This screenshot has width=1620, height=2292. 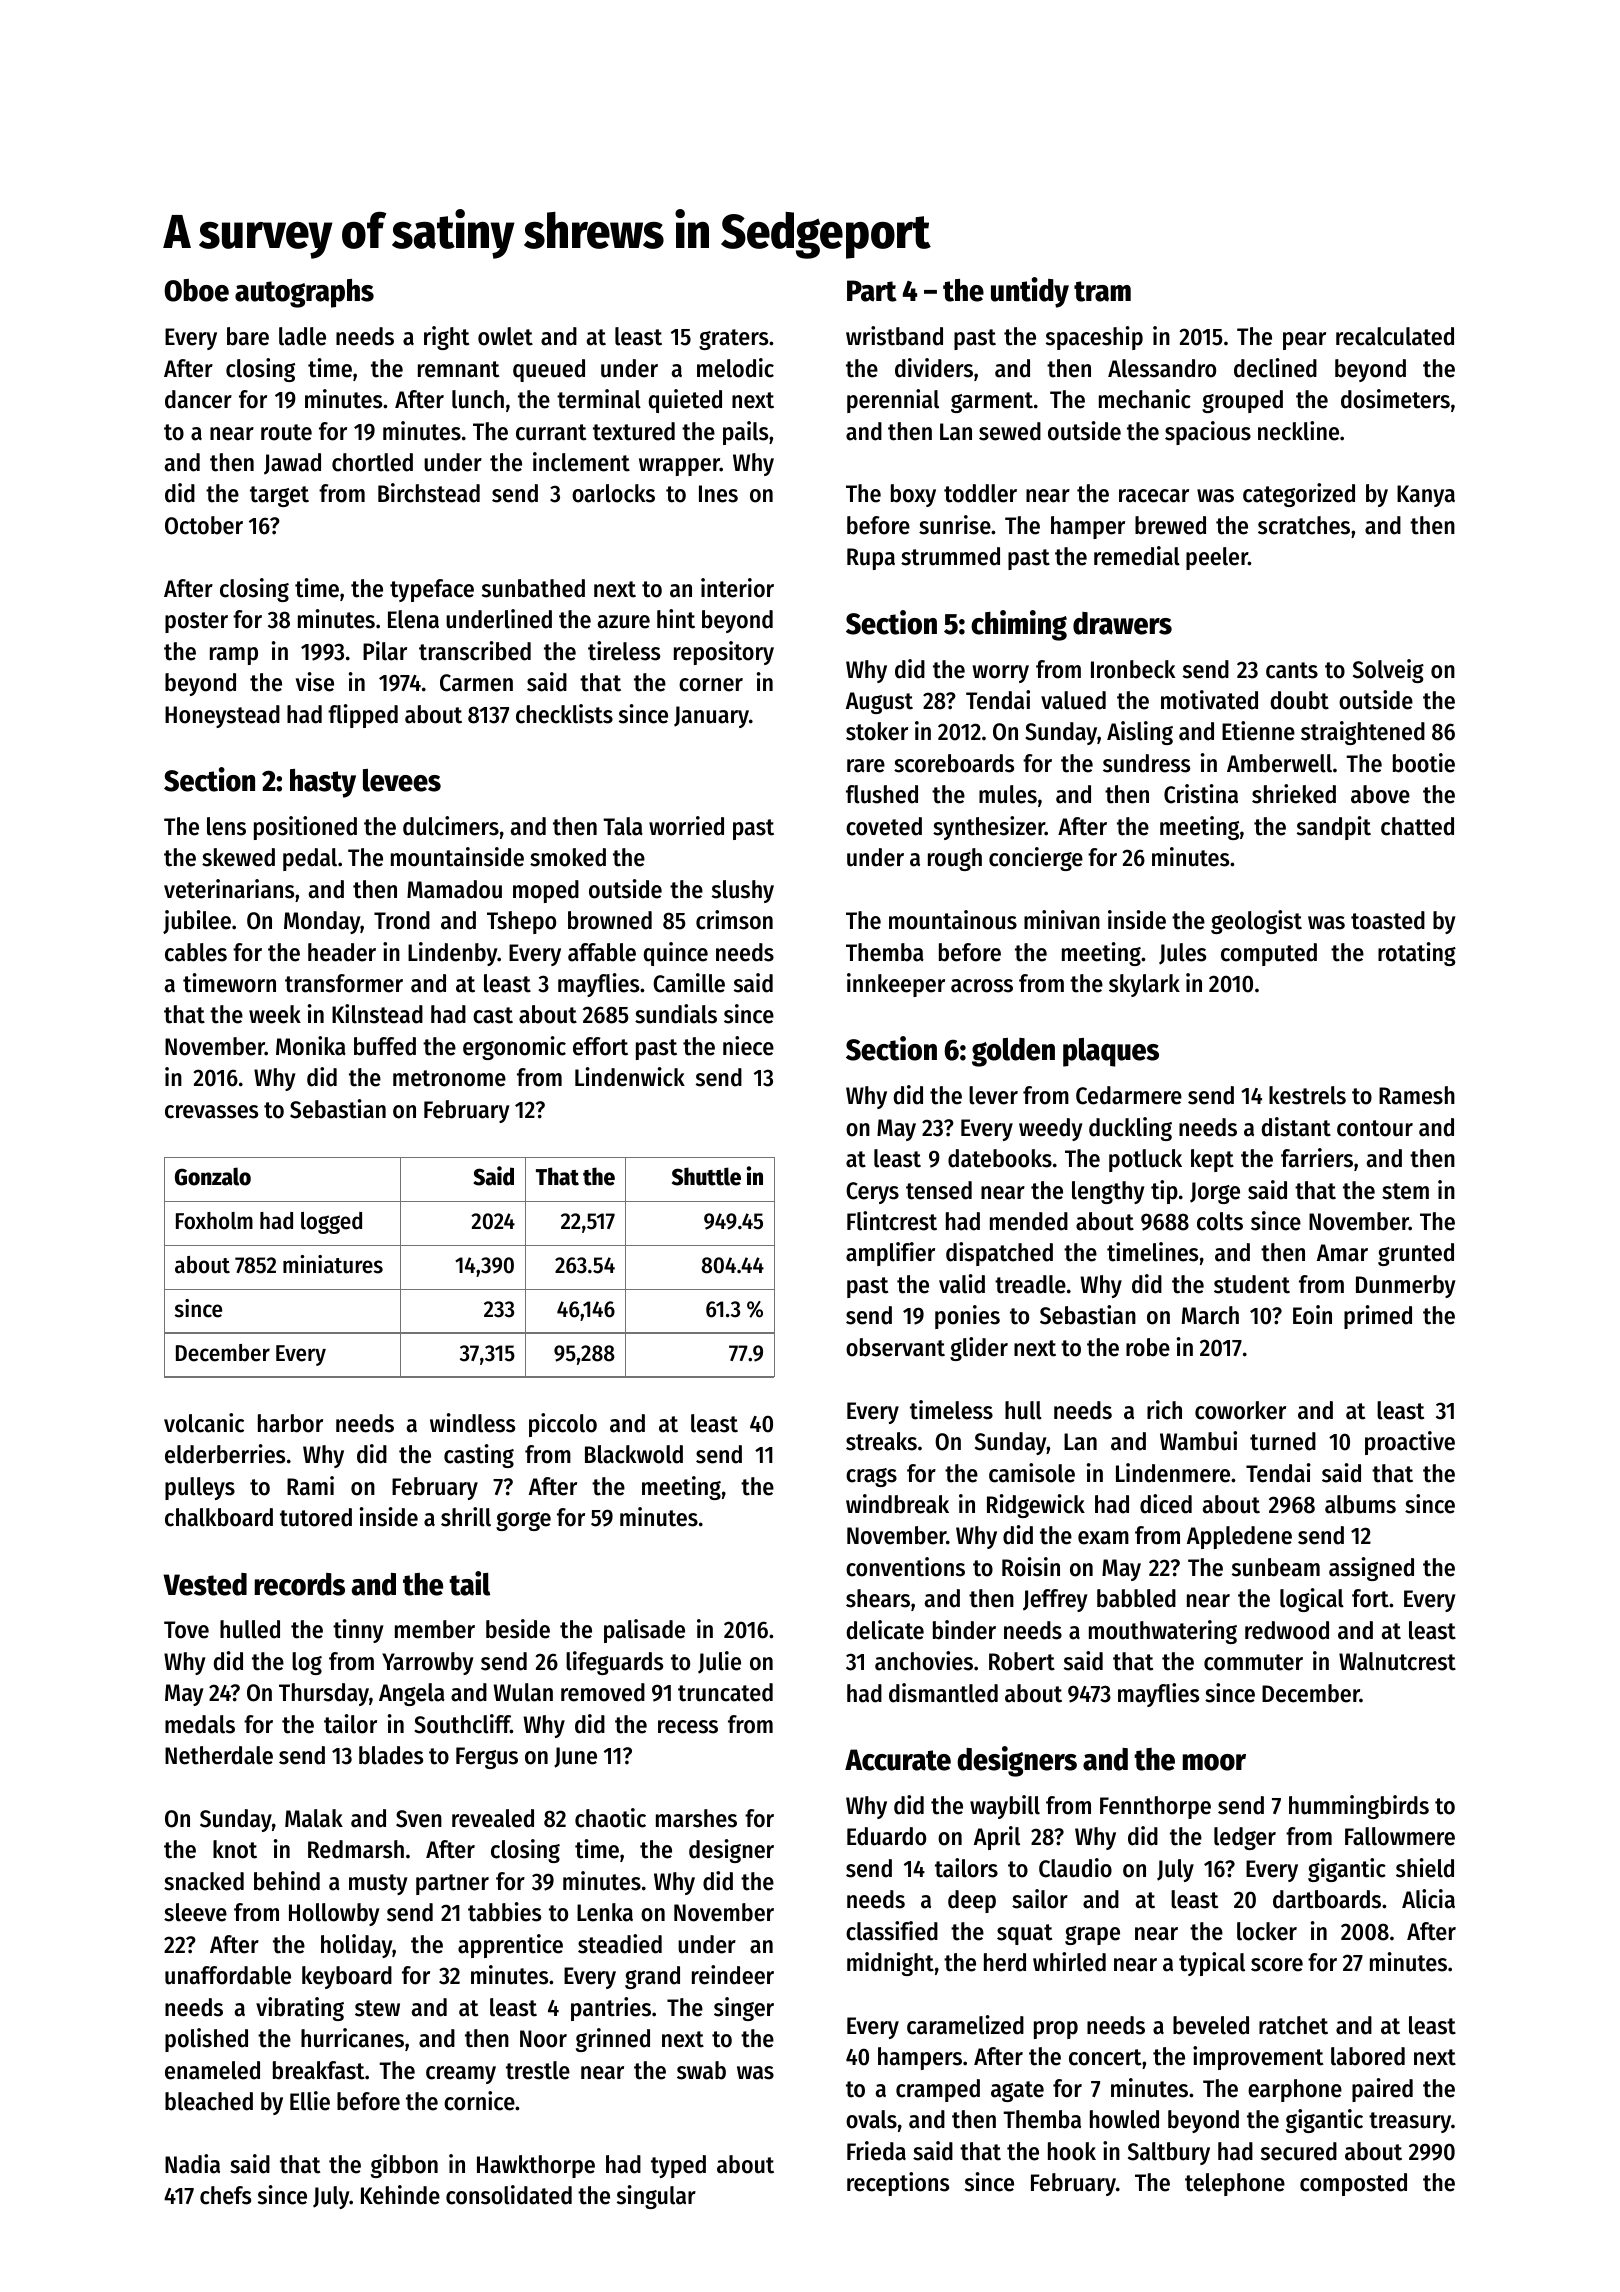 What do you see at coordinates (1410, 1443) in the screenshot?
I see `proactive` at bounding box center [1410, 1443].
